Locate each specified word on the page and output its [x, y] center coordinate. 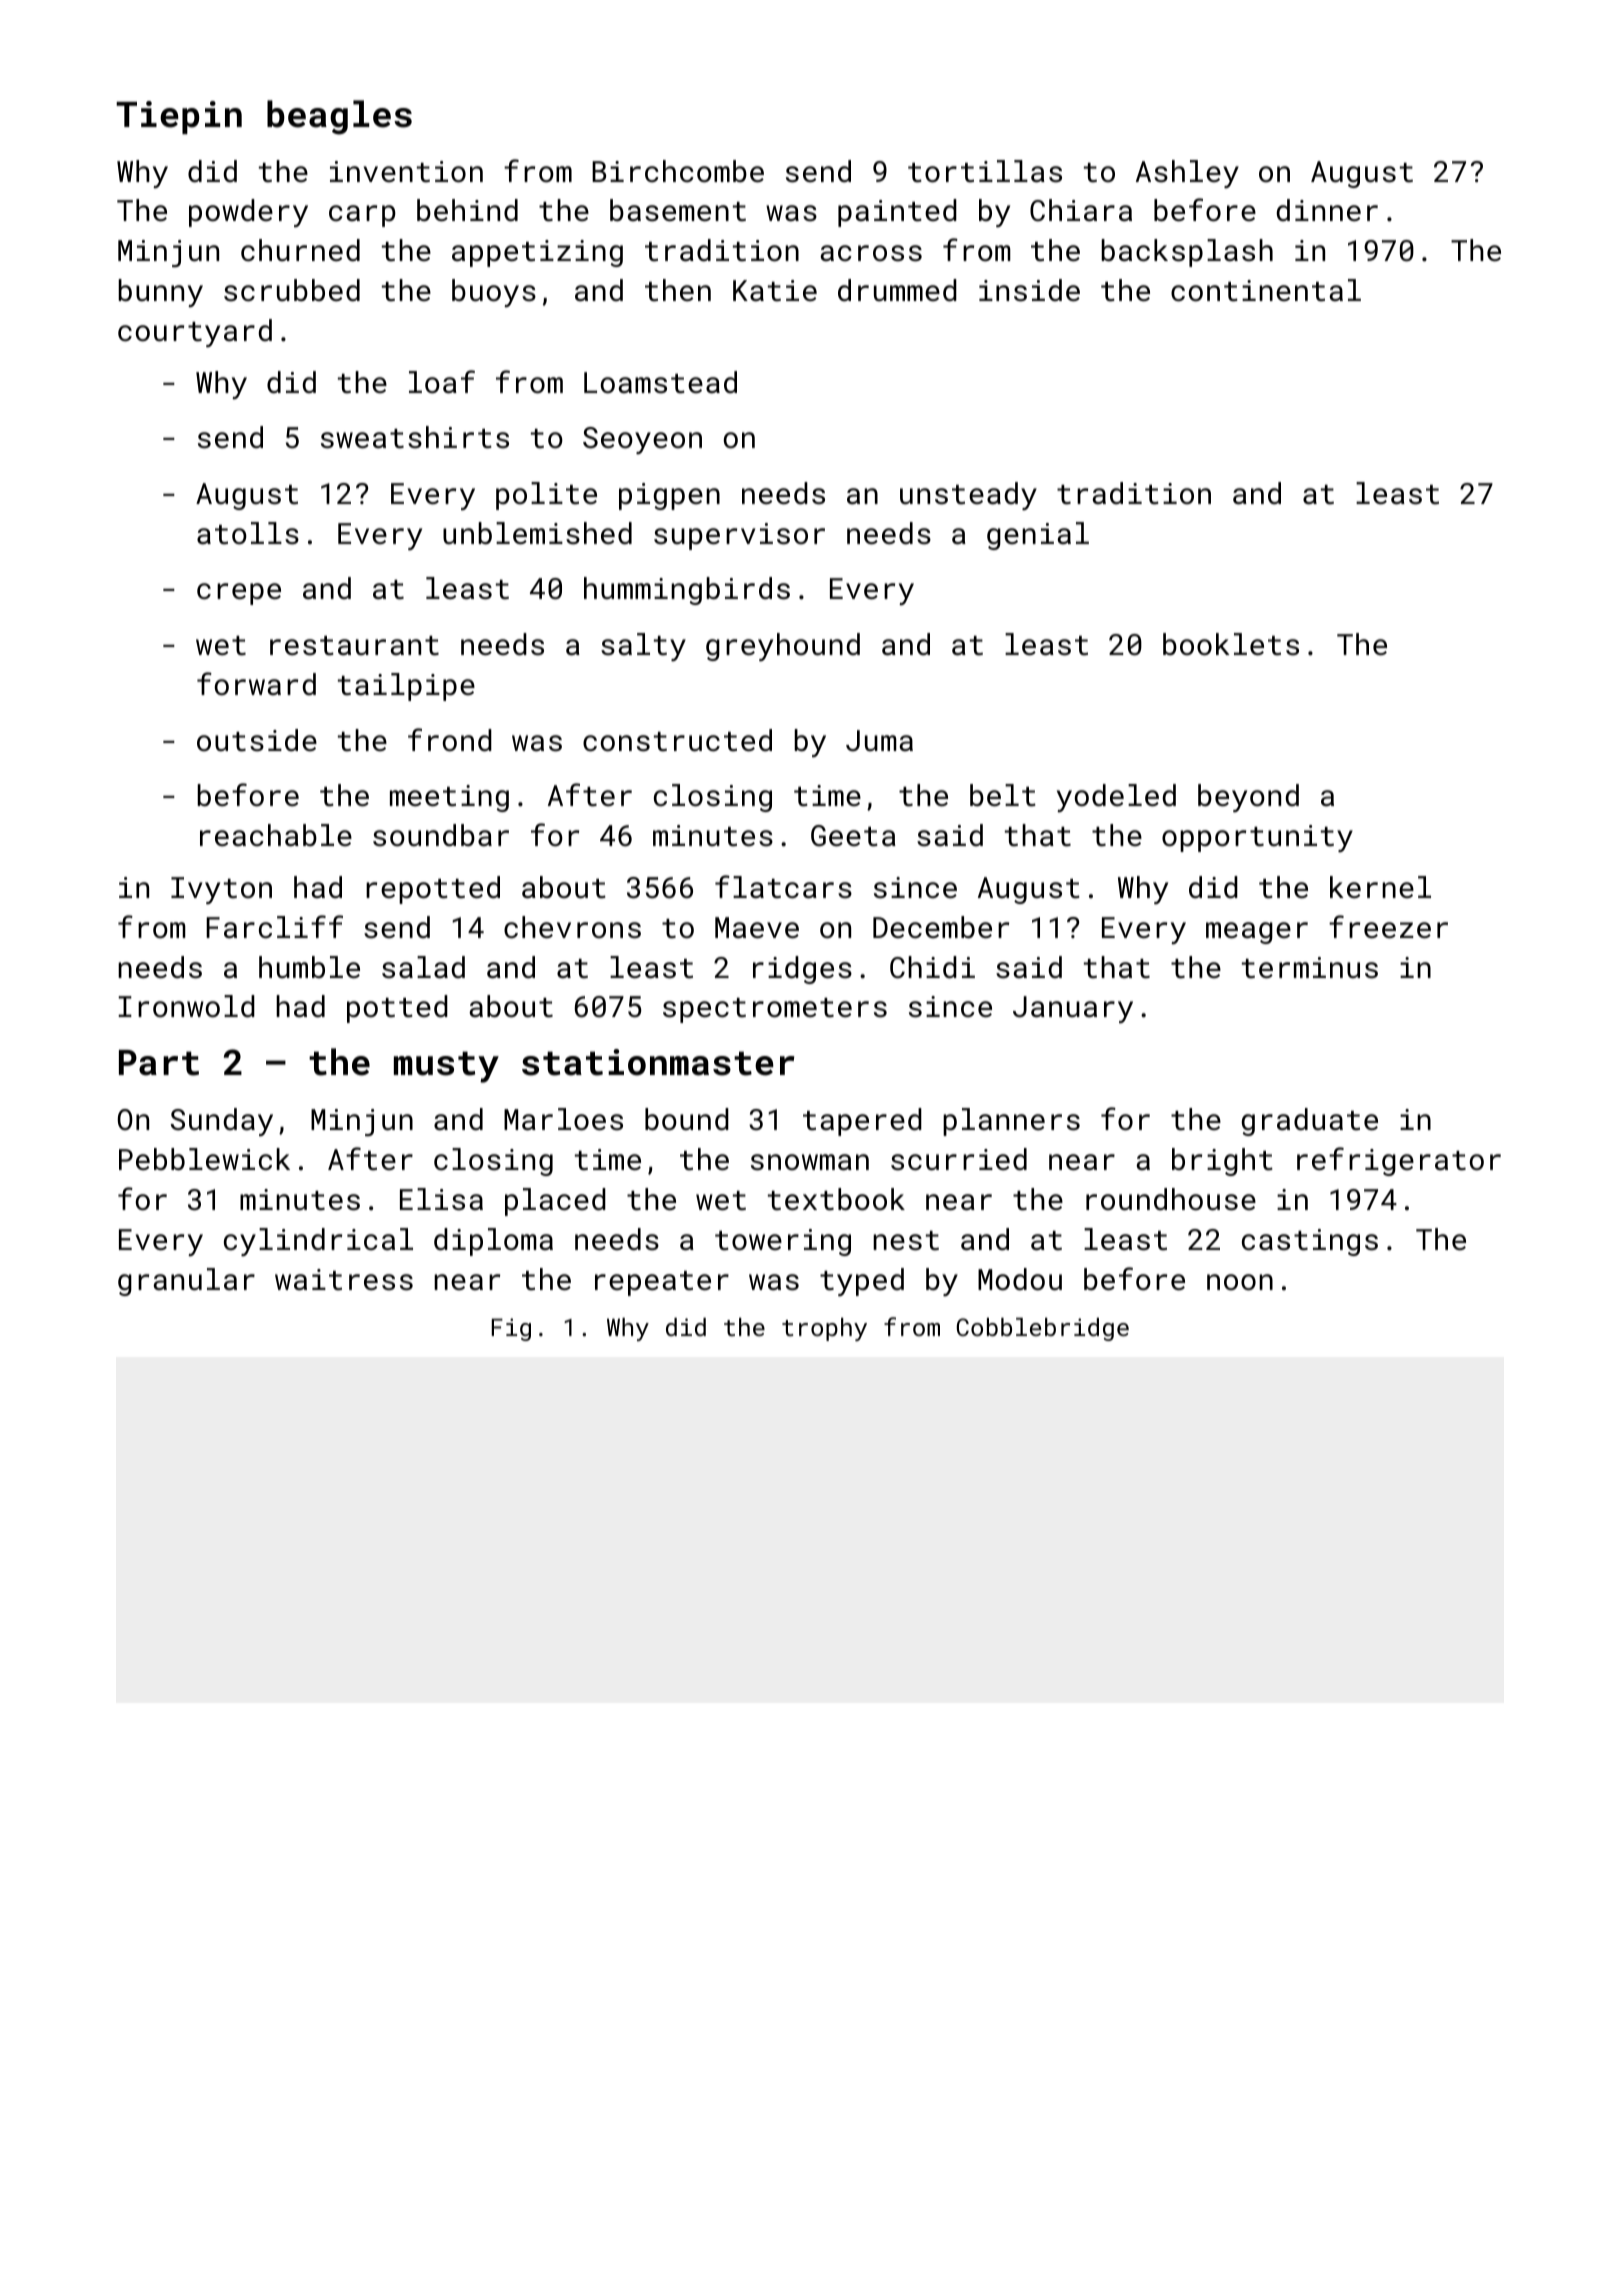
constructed [677, 740]
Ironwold [186, 1006]
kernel [1380, 887]
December [941, 927]
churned [300, 250]
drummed [897, 290]
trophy [824, 1329]
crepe [239, 594]
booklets [1231, 644]
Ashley [1187, 174]
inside [1029, 290]
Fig [511, 1329]
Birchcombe [678, 171]
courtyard [195, 333]
